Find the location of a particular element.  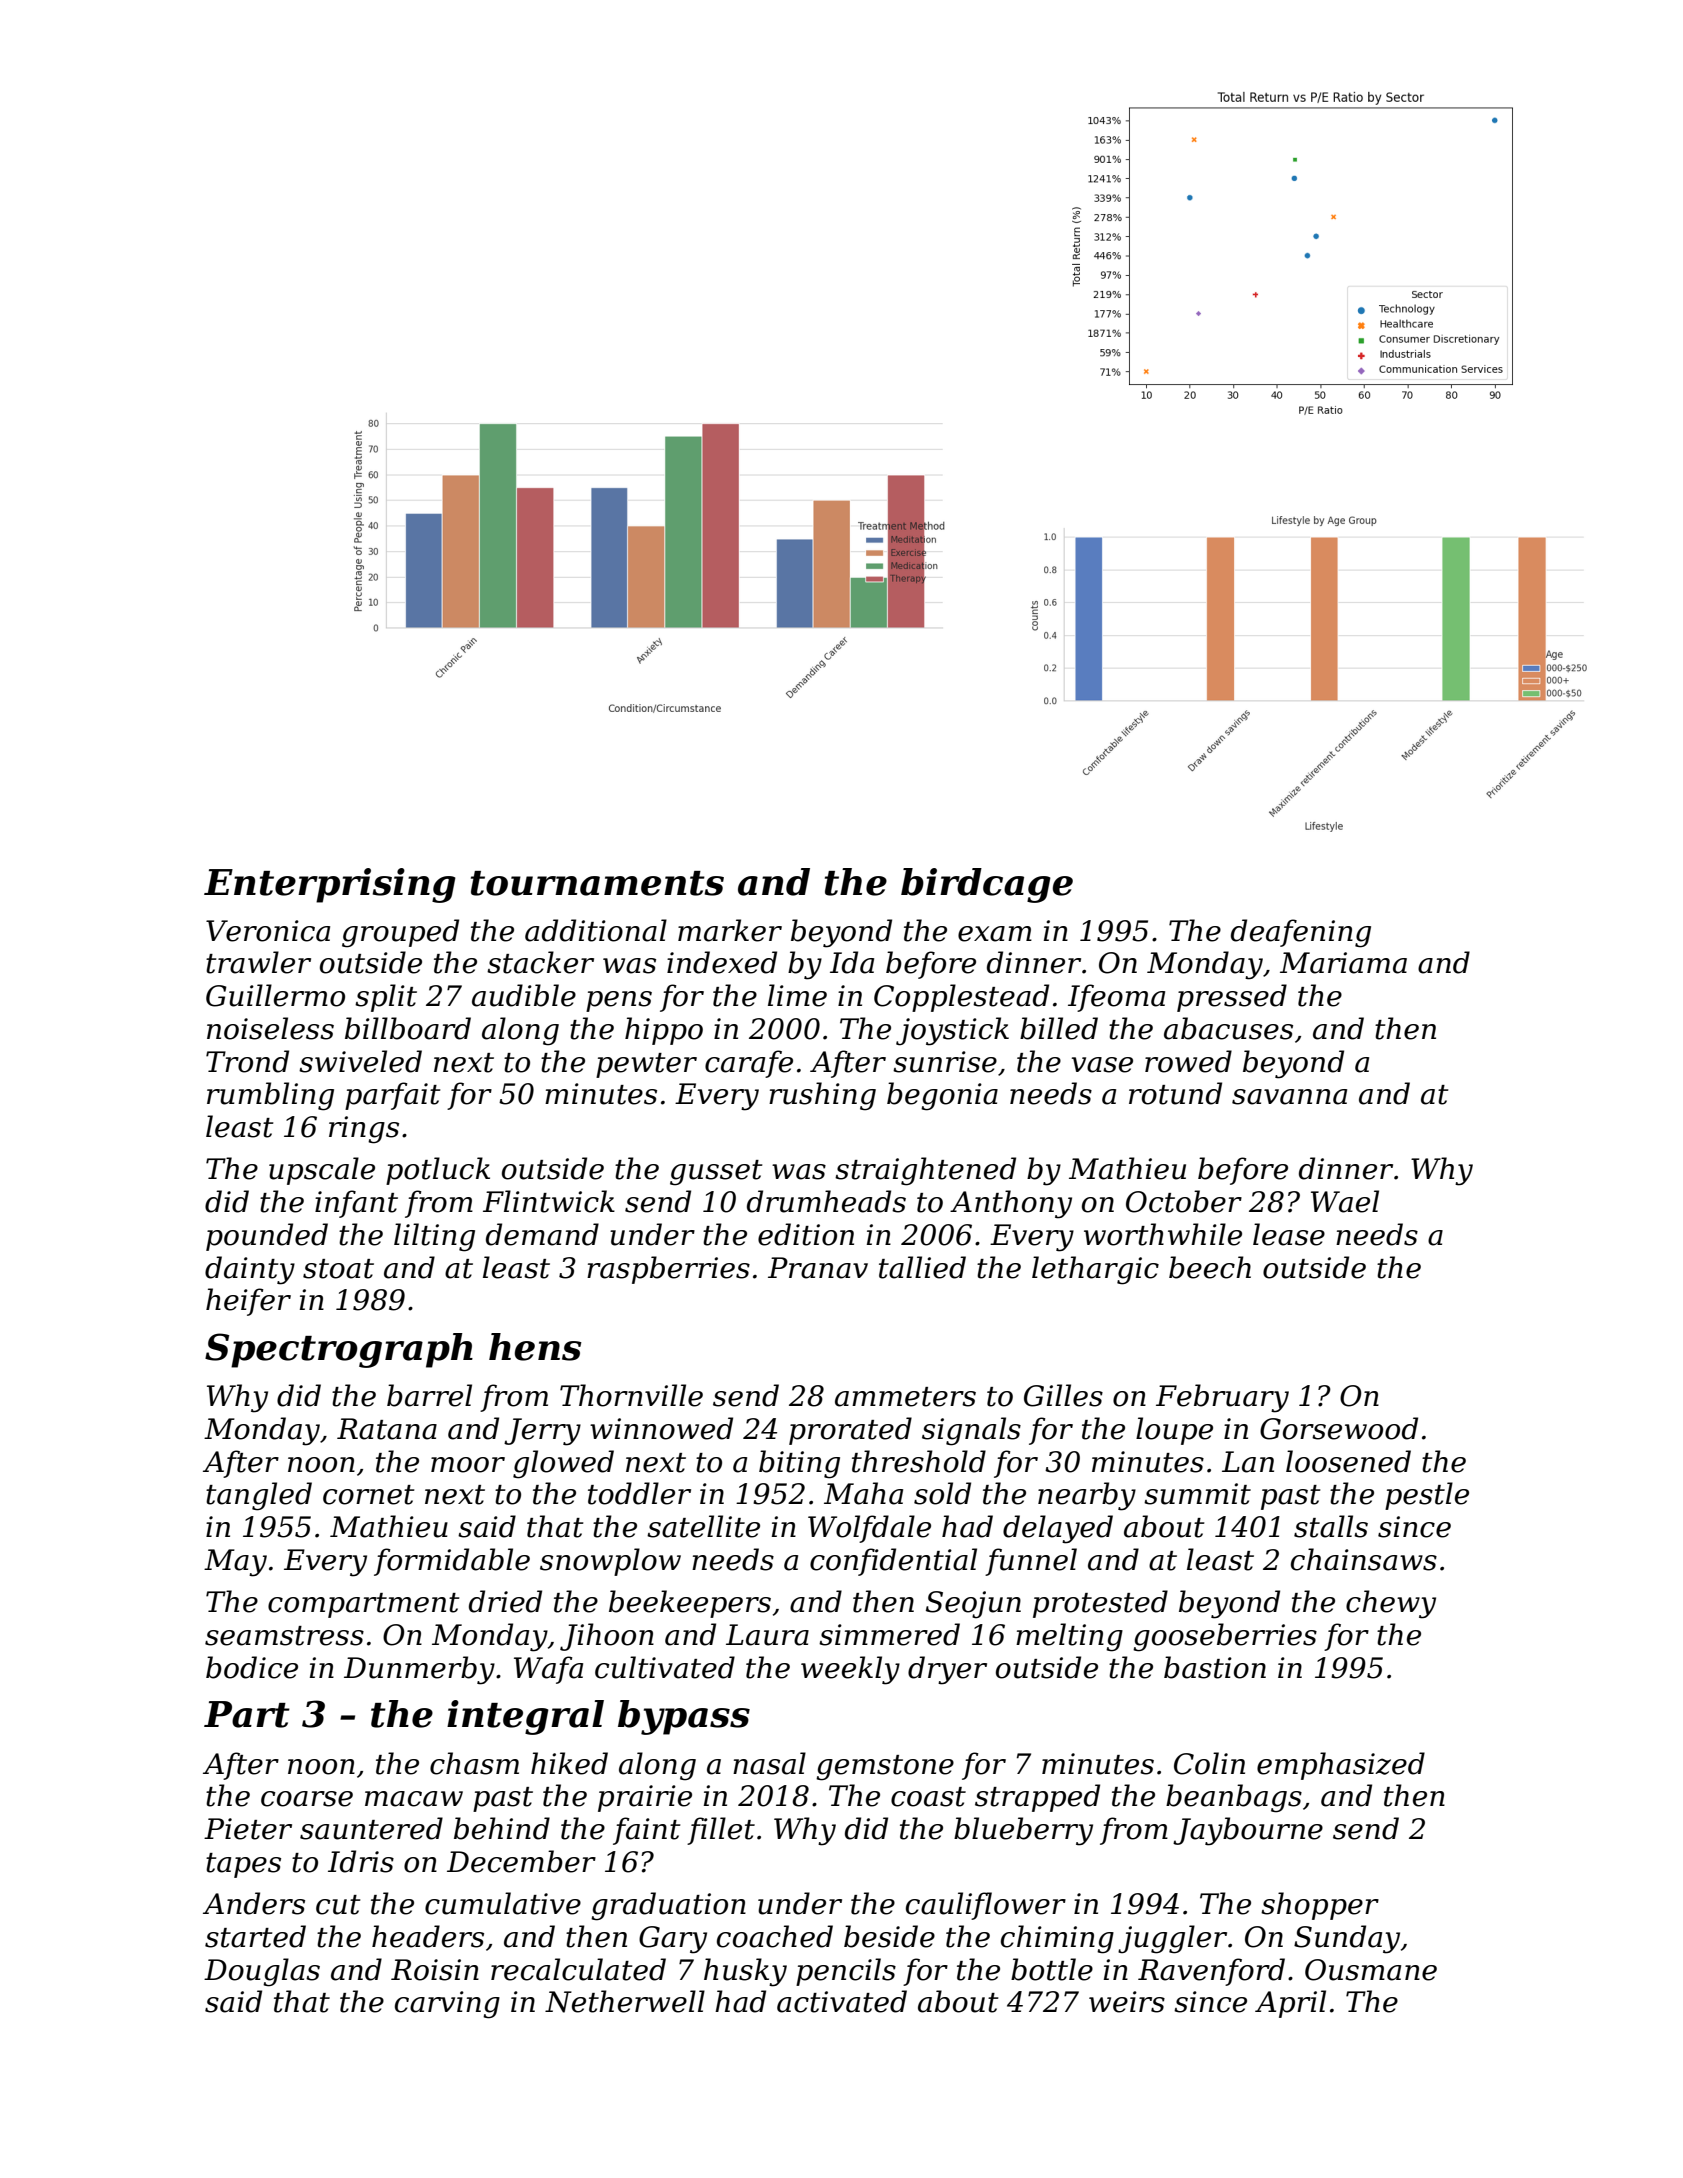

hens is located at coordinates (535, 1347).
